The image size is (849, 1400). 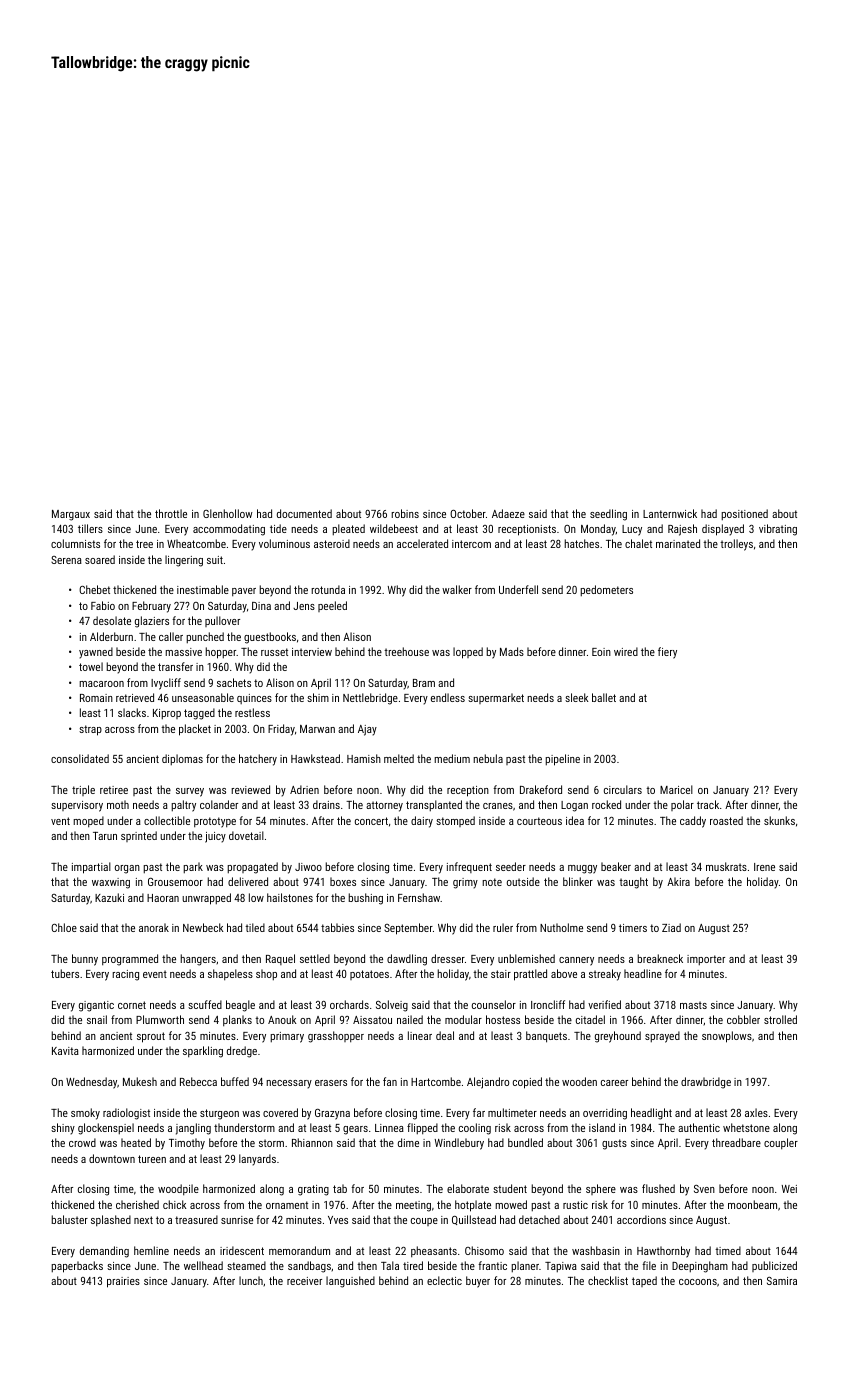 I want to click on counselor, so click(x=494, y=1004).
